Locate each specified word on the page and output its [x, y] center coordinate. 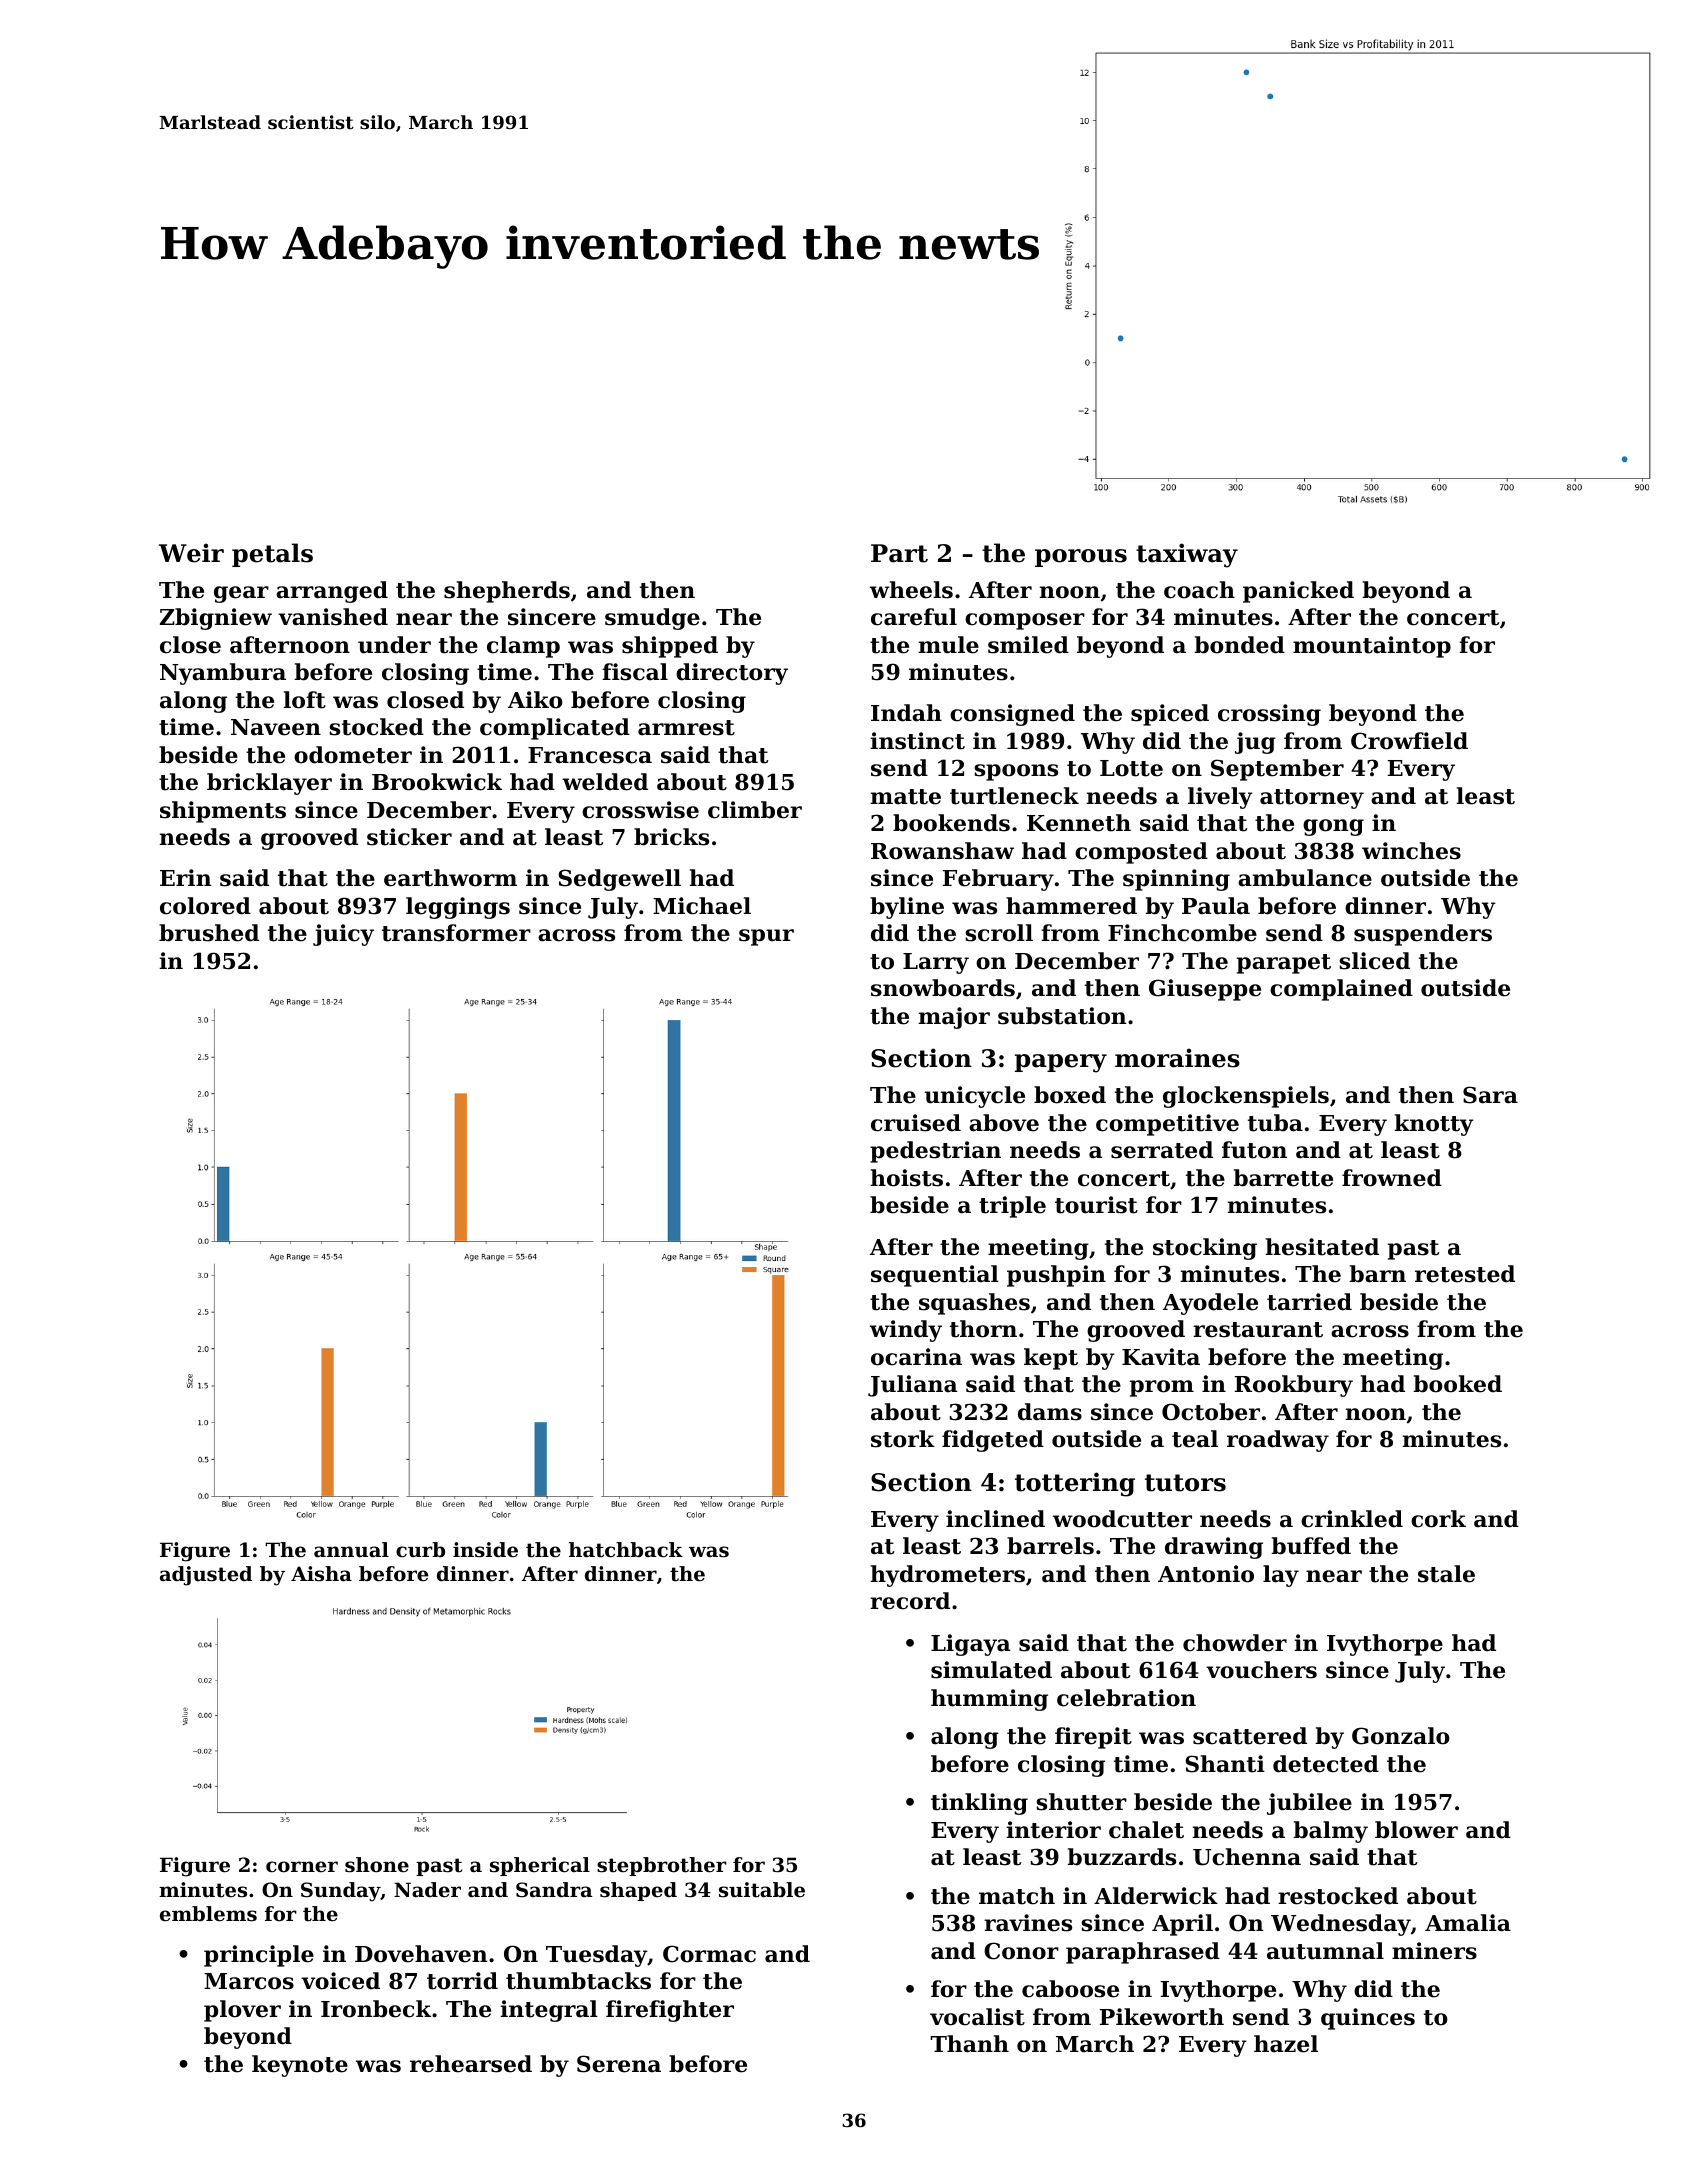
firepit [1093, 1738]
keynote [300, 2066]
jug [1255, 743]
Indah [906, 713]
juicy [343, 935]
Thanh [969, 2044]
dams [1050, 1412]
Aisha [321, 1574]
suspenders [1423, 935]
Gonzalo [1401, 1736]
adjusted [206, 1576]
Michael [702, 906]
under [394, 645]
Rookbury [1294, 1386]
